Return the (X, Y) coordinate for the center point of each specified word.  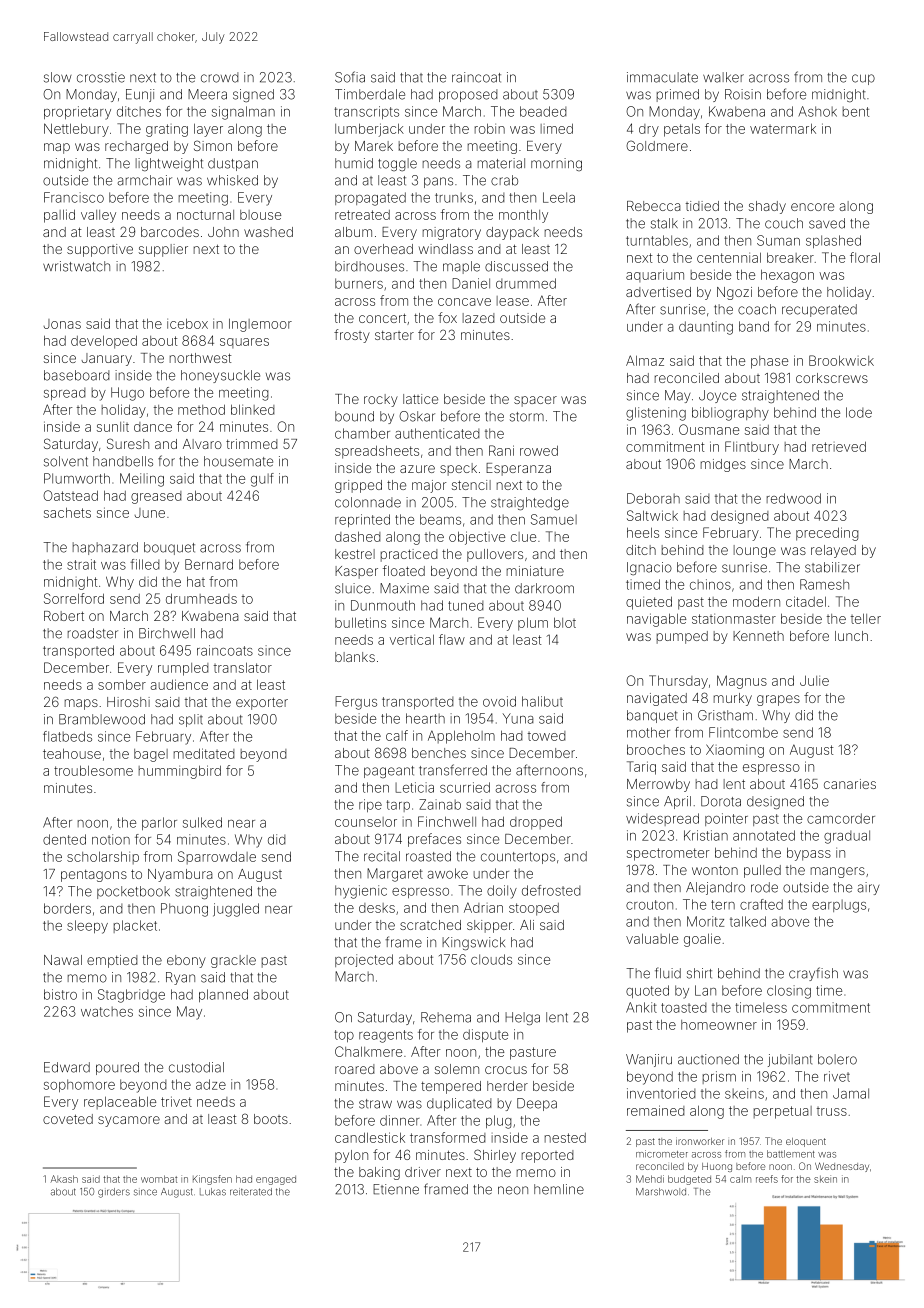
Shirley (495, 1156)
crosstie (101, 77)
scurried (465, 787)
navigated (657, 699)
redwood (794, 498)
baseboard (77, 375)
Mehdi (650, 1179)
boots (271, 1119)
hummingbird (180, 772)
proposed (468, 95)
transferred (453, 770)
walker (723, 77)
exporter (262, 703)
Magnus (742, 682)
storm (527, 417)
